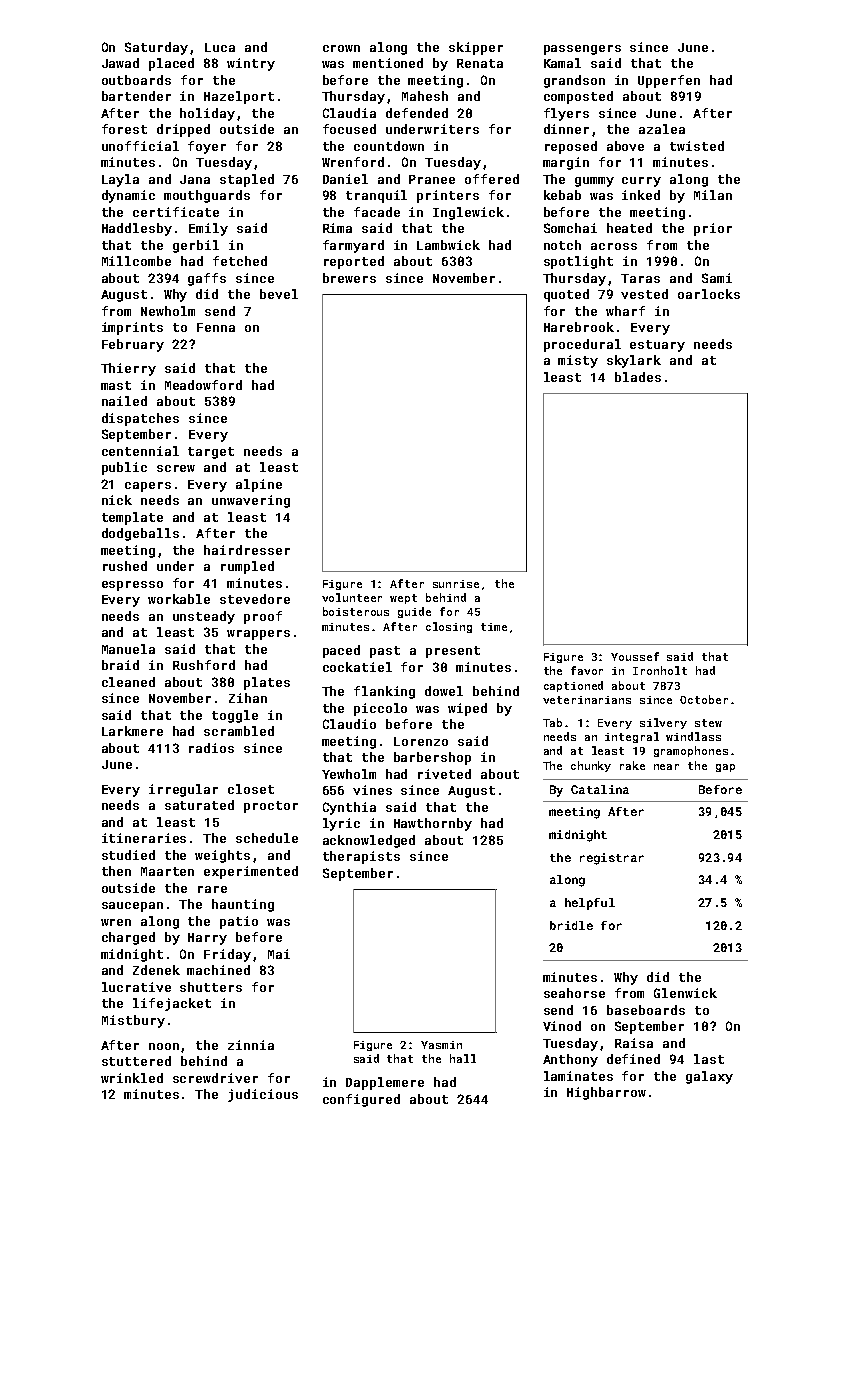 The width and height of the image is (849, 1400). I want to click on skipper, so click(476, 48).
